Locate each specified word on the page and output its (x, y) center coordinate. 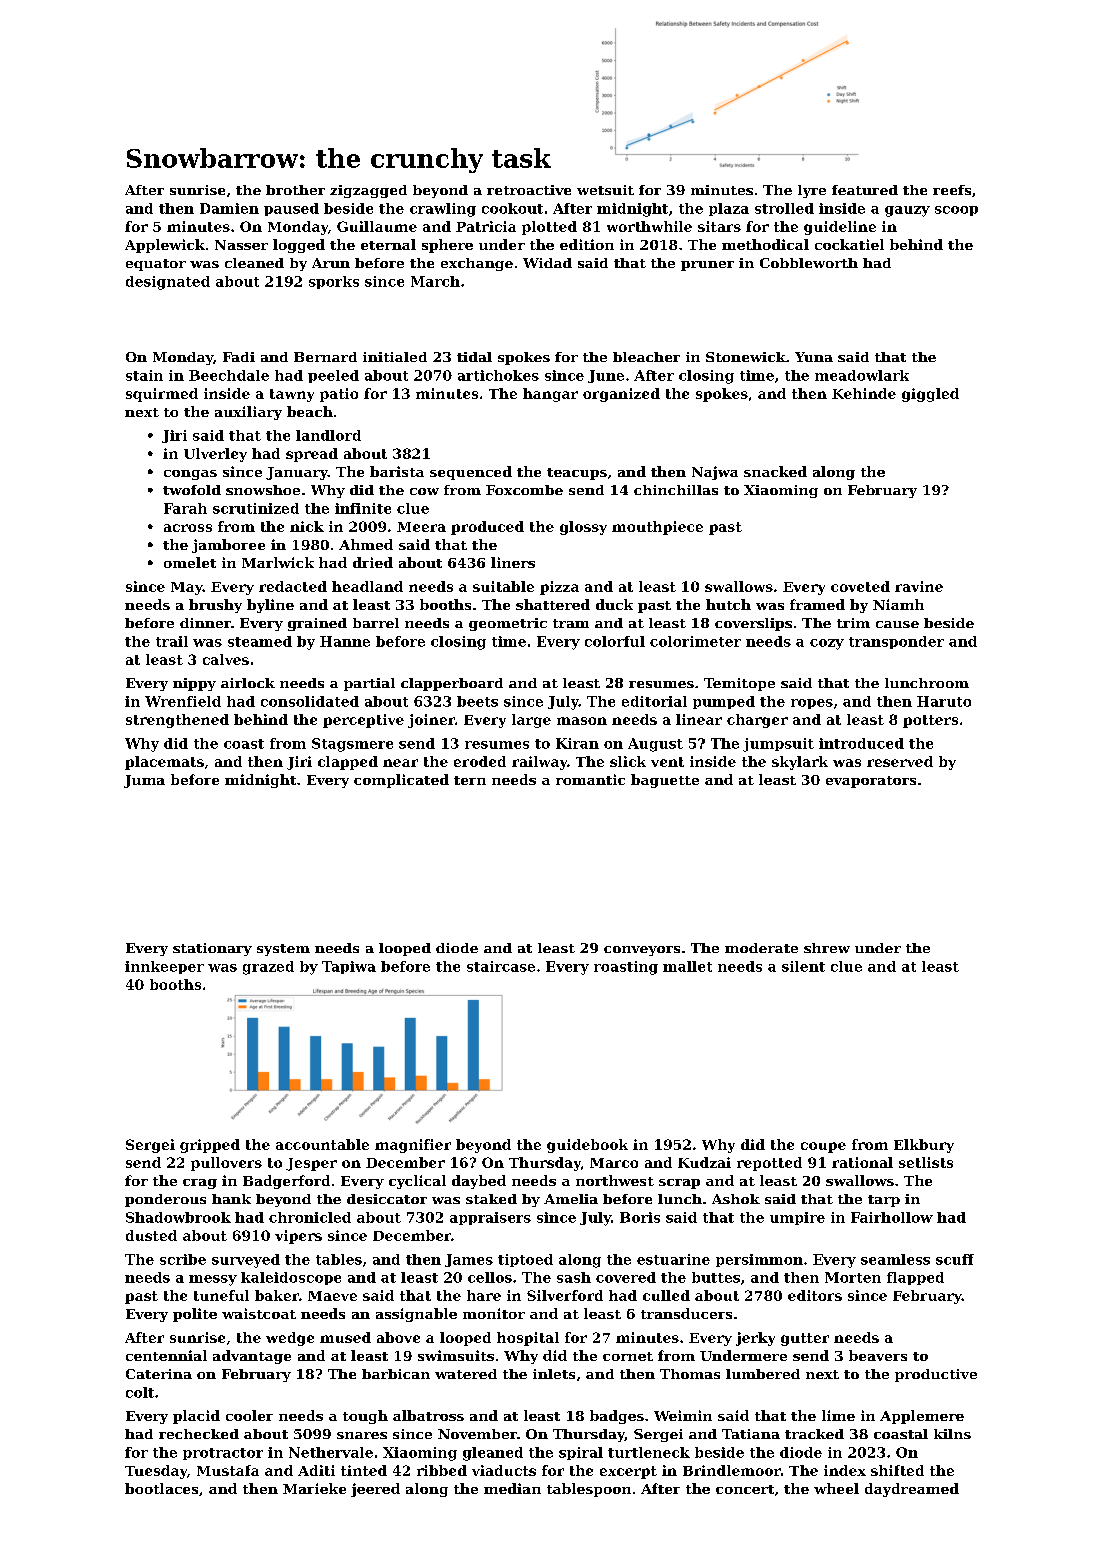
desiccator (387, 1199)
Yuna (814, 357)
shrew (827, 948)
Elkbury (924, 1146)
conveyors (642, 951)
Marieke (314, 1488)
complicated (401, 781)
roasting (626, 968)
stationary (212, 949)
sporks (334, 282)
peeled (333, 376)
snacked (775, 471)
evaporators (871, 782)
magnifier (413, 1146)
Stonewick (746, 357)
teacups (577, 474)
